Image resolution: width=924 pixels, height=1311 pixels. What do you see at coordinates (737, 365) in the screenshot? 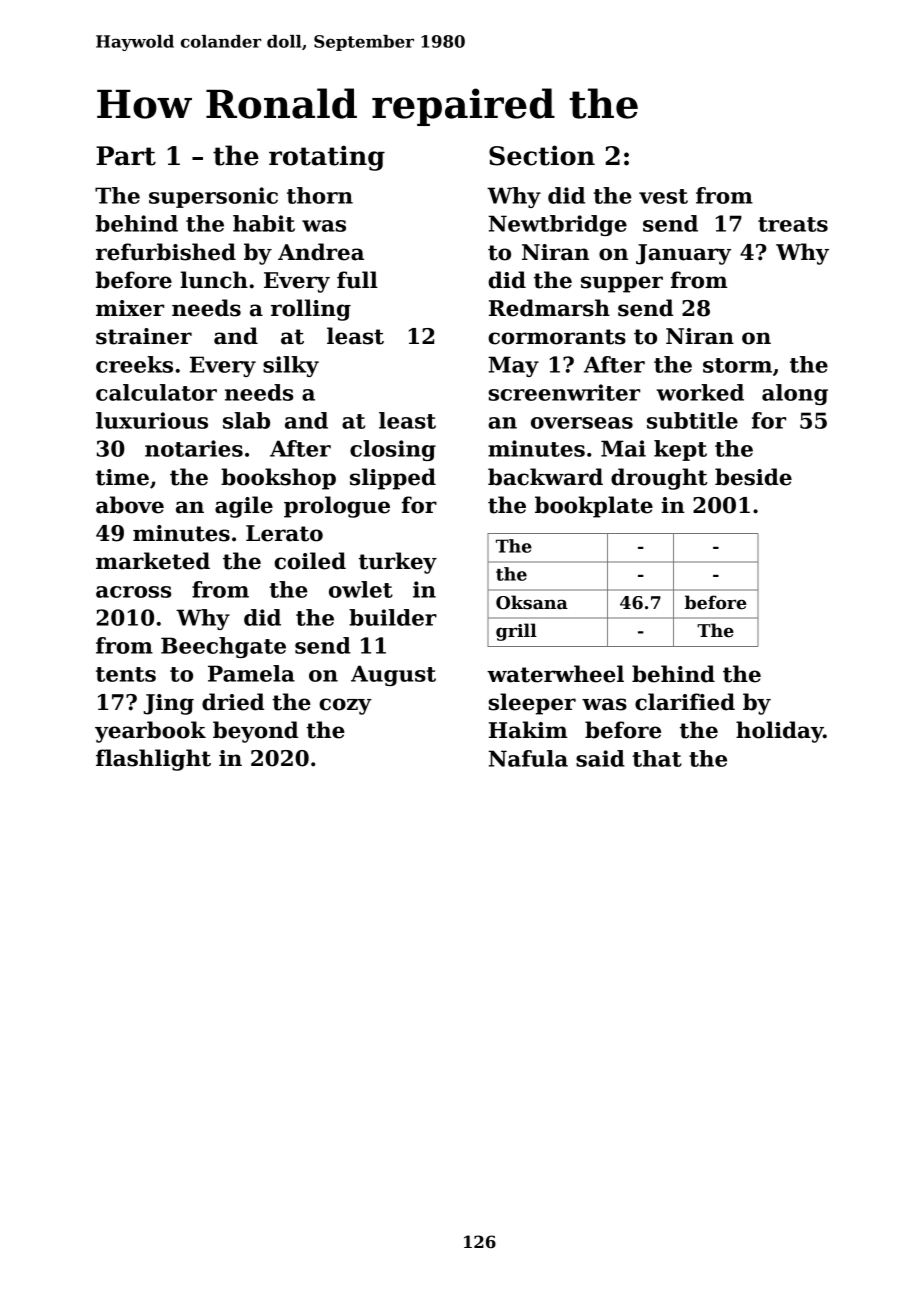
I see `storm` at bounding box center [737, 365].
